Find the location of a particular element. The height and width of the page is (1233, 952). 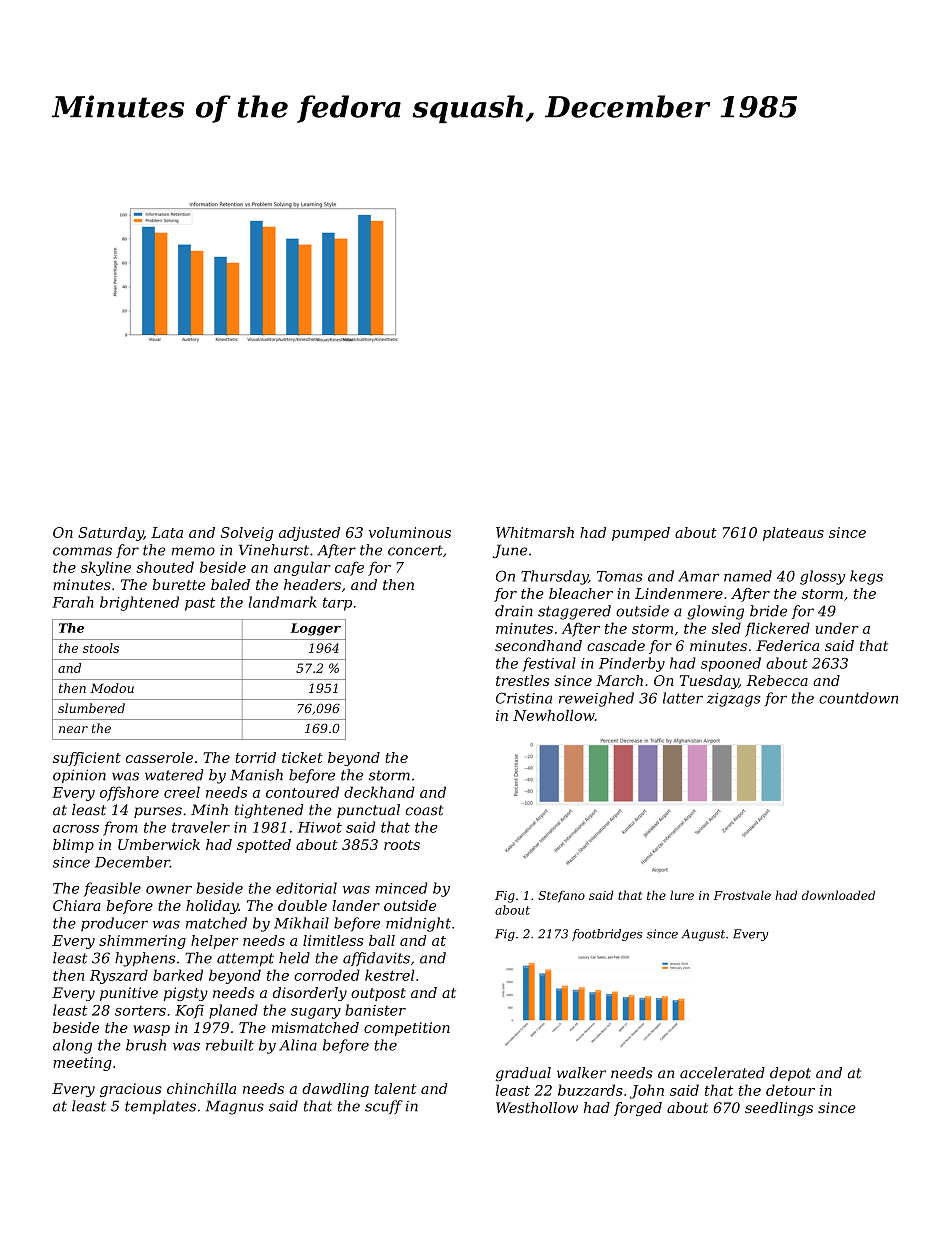

stools is located at coordinates (101, 648).
